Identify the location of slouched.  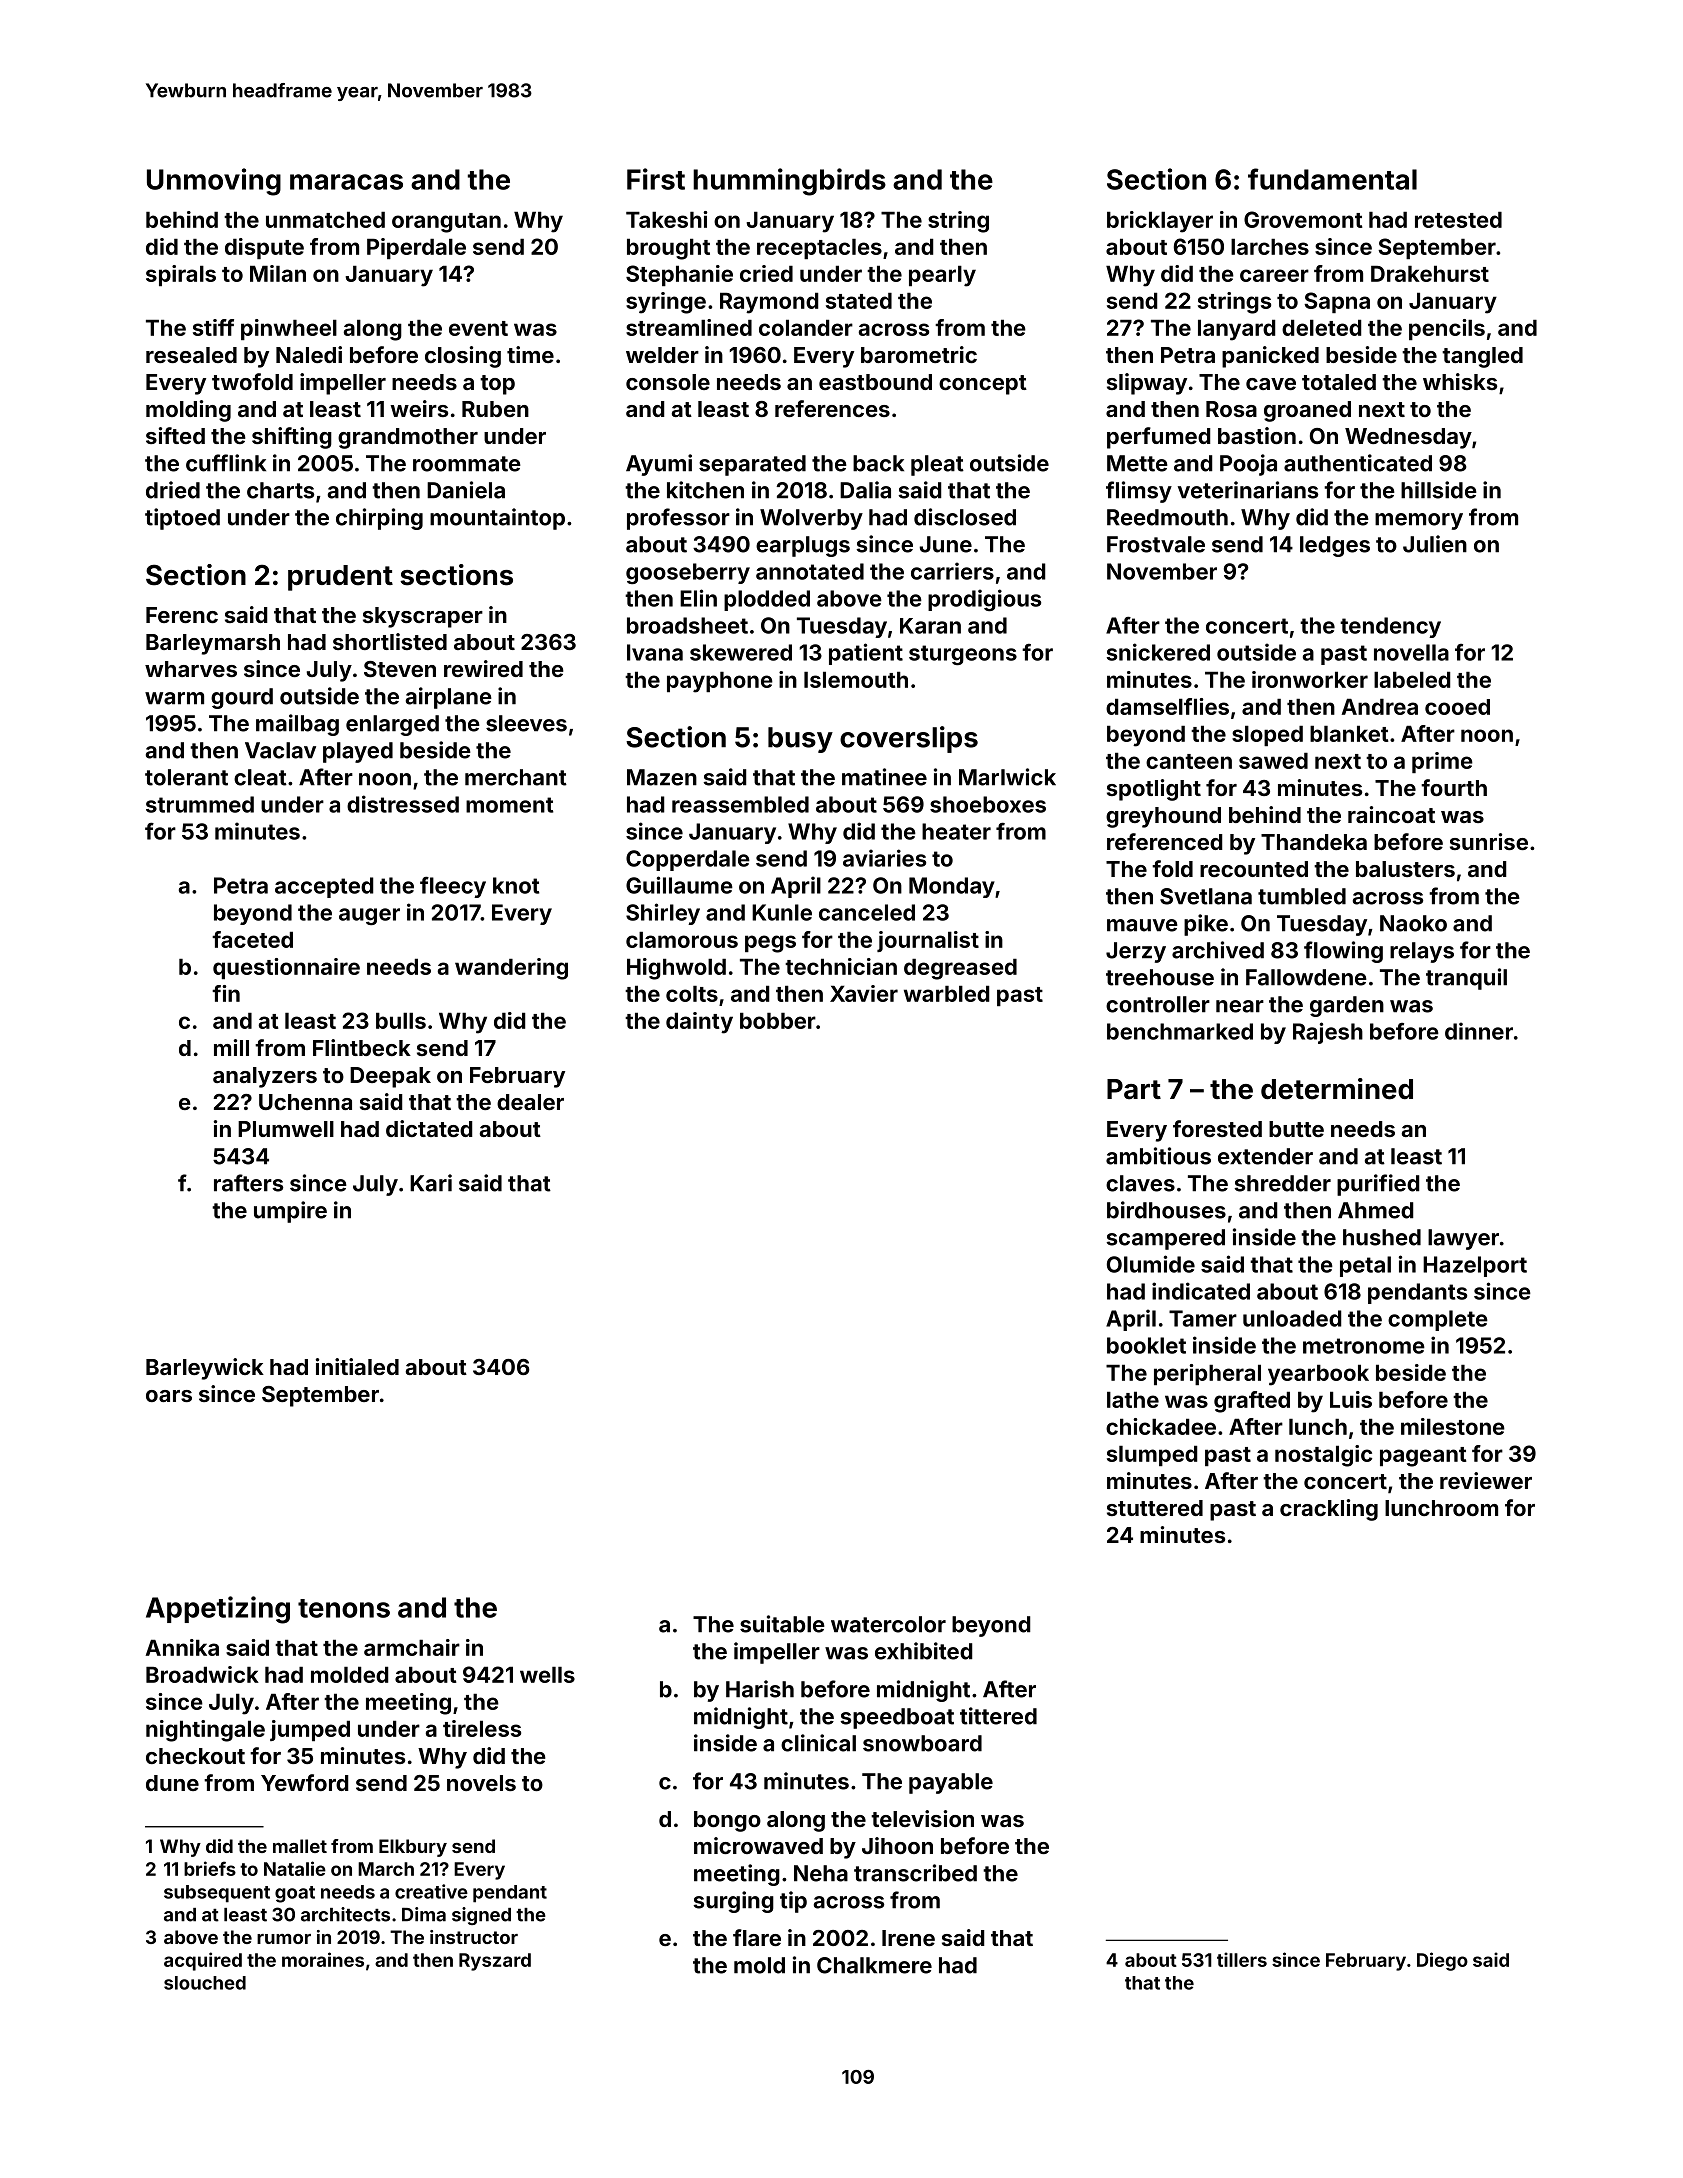
(205, 1983).
